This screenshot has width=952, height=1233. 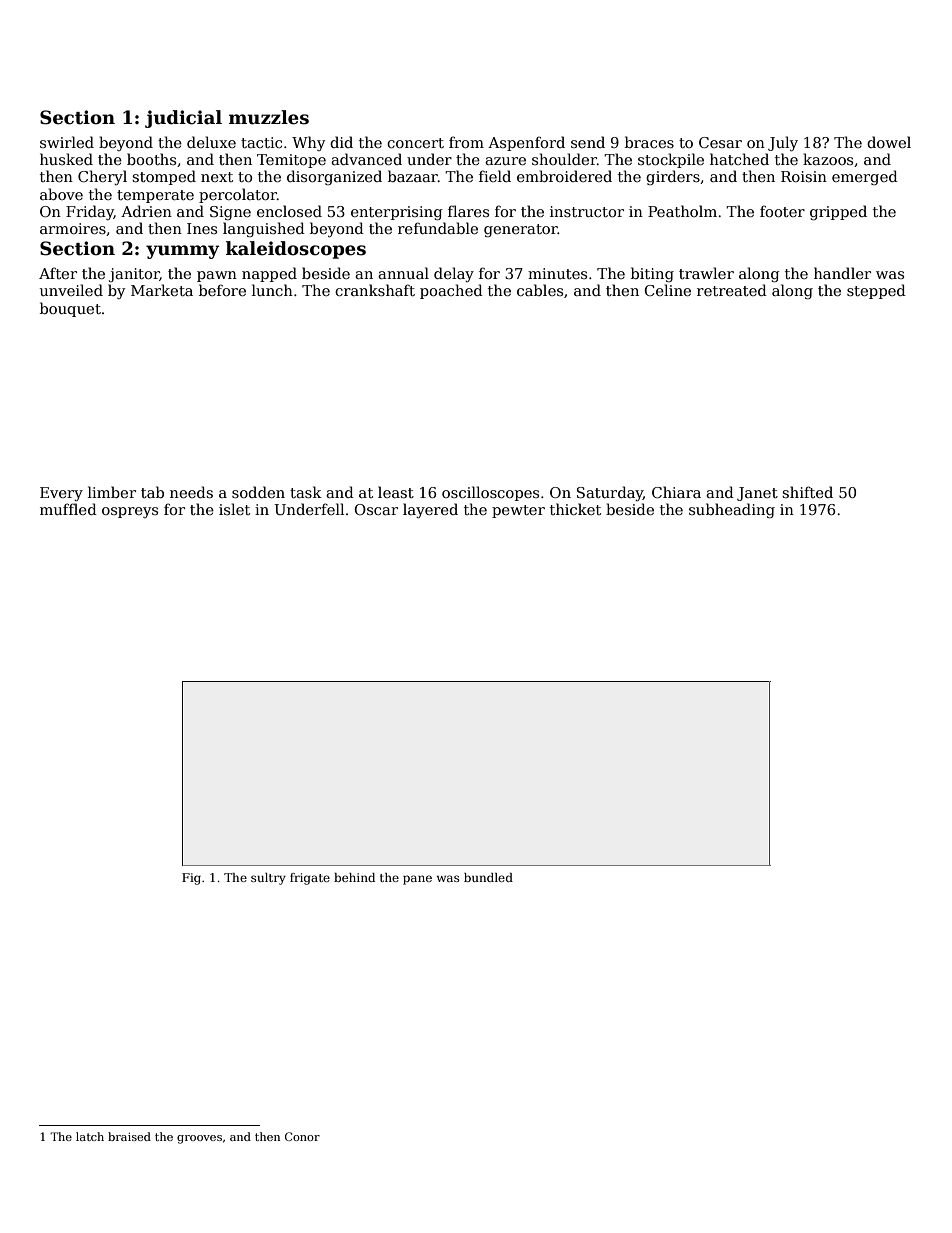 What do you see at coordinates (732, 510) in the screenshot?
I see `subheading` at bounding box center [732, 510].
